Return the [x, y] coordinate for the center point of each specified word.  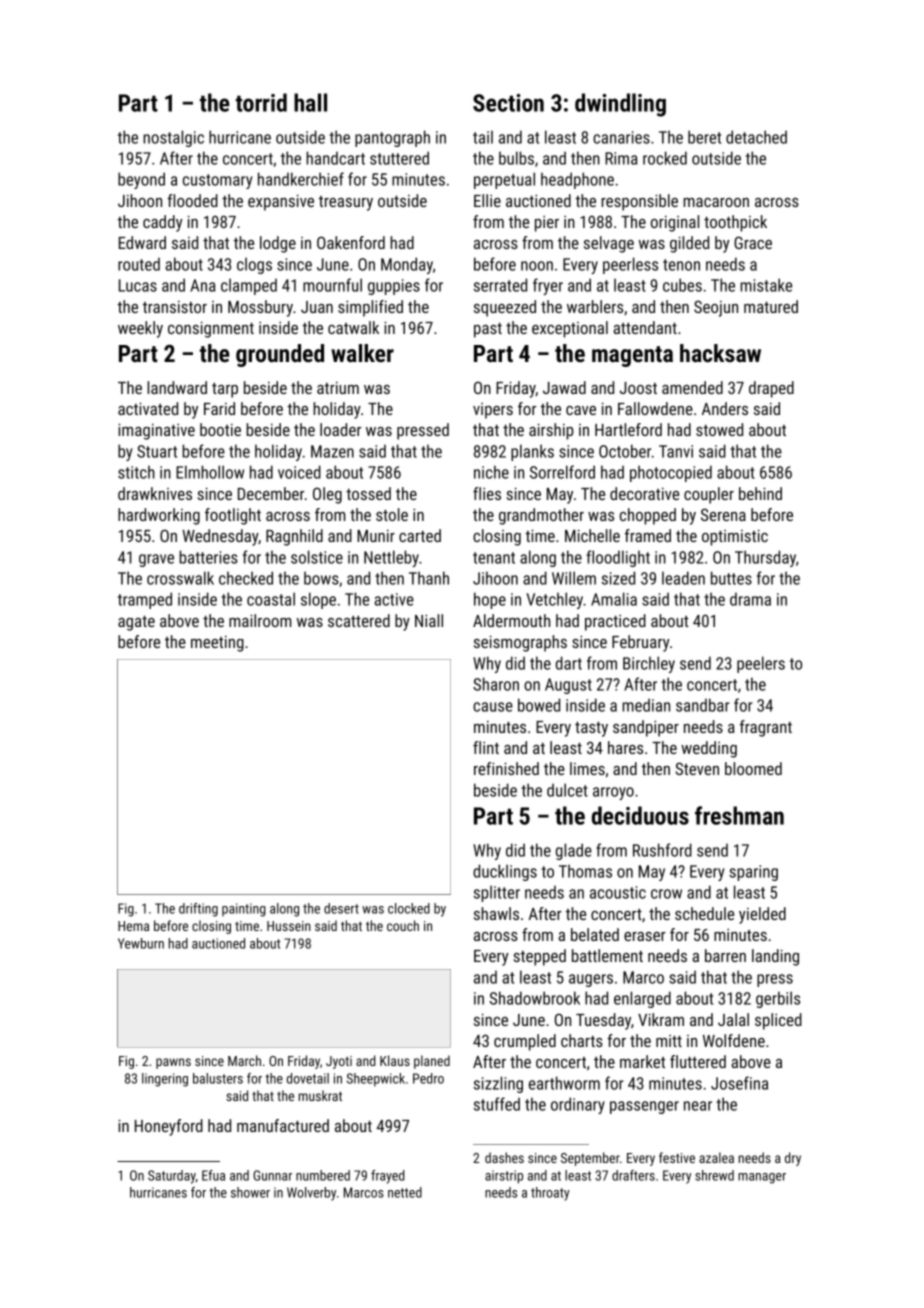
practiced [615, 622]
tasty [591, 729]
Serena [723, 514]
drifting [198, 910]
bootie [220, 429]
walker [362, 353]
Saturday [172, 1177]
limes [587, 768]
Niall [429, 620]
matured [771, 306]
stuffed [497, 1104]
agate [136, 623]
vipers [493, 411]
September [590, 1159]
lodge [278, 244]
